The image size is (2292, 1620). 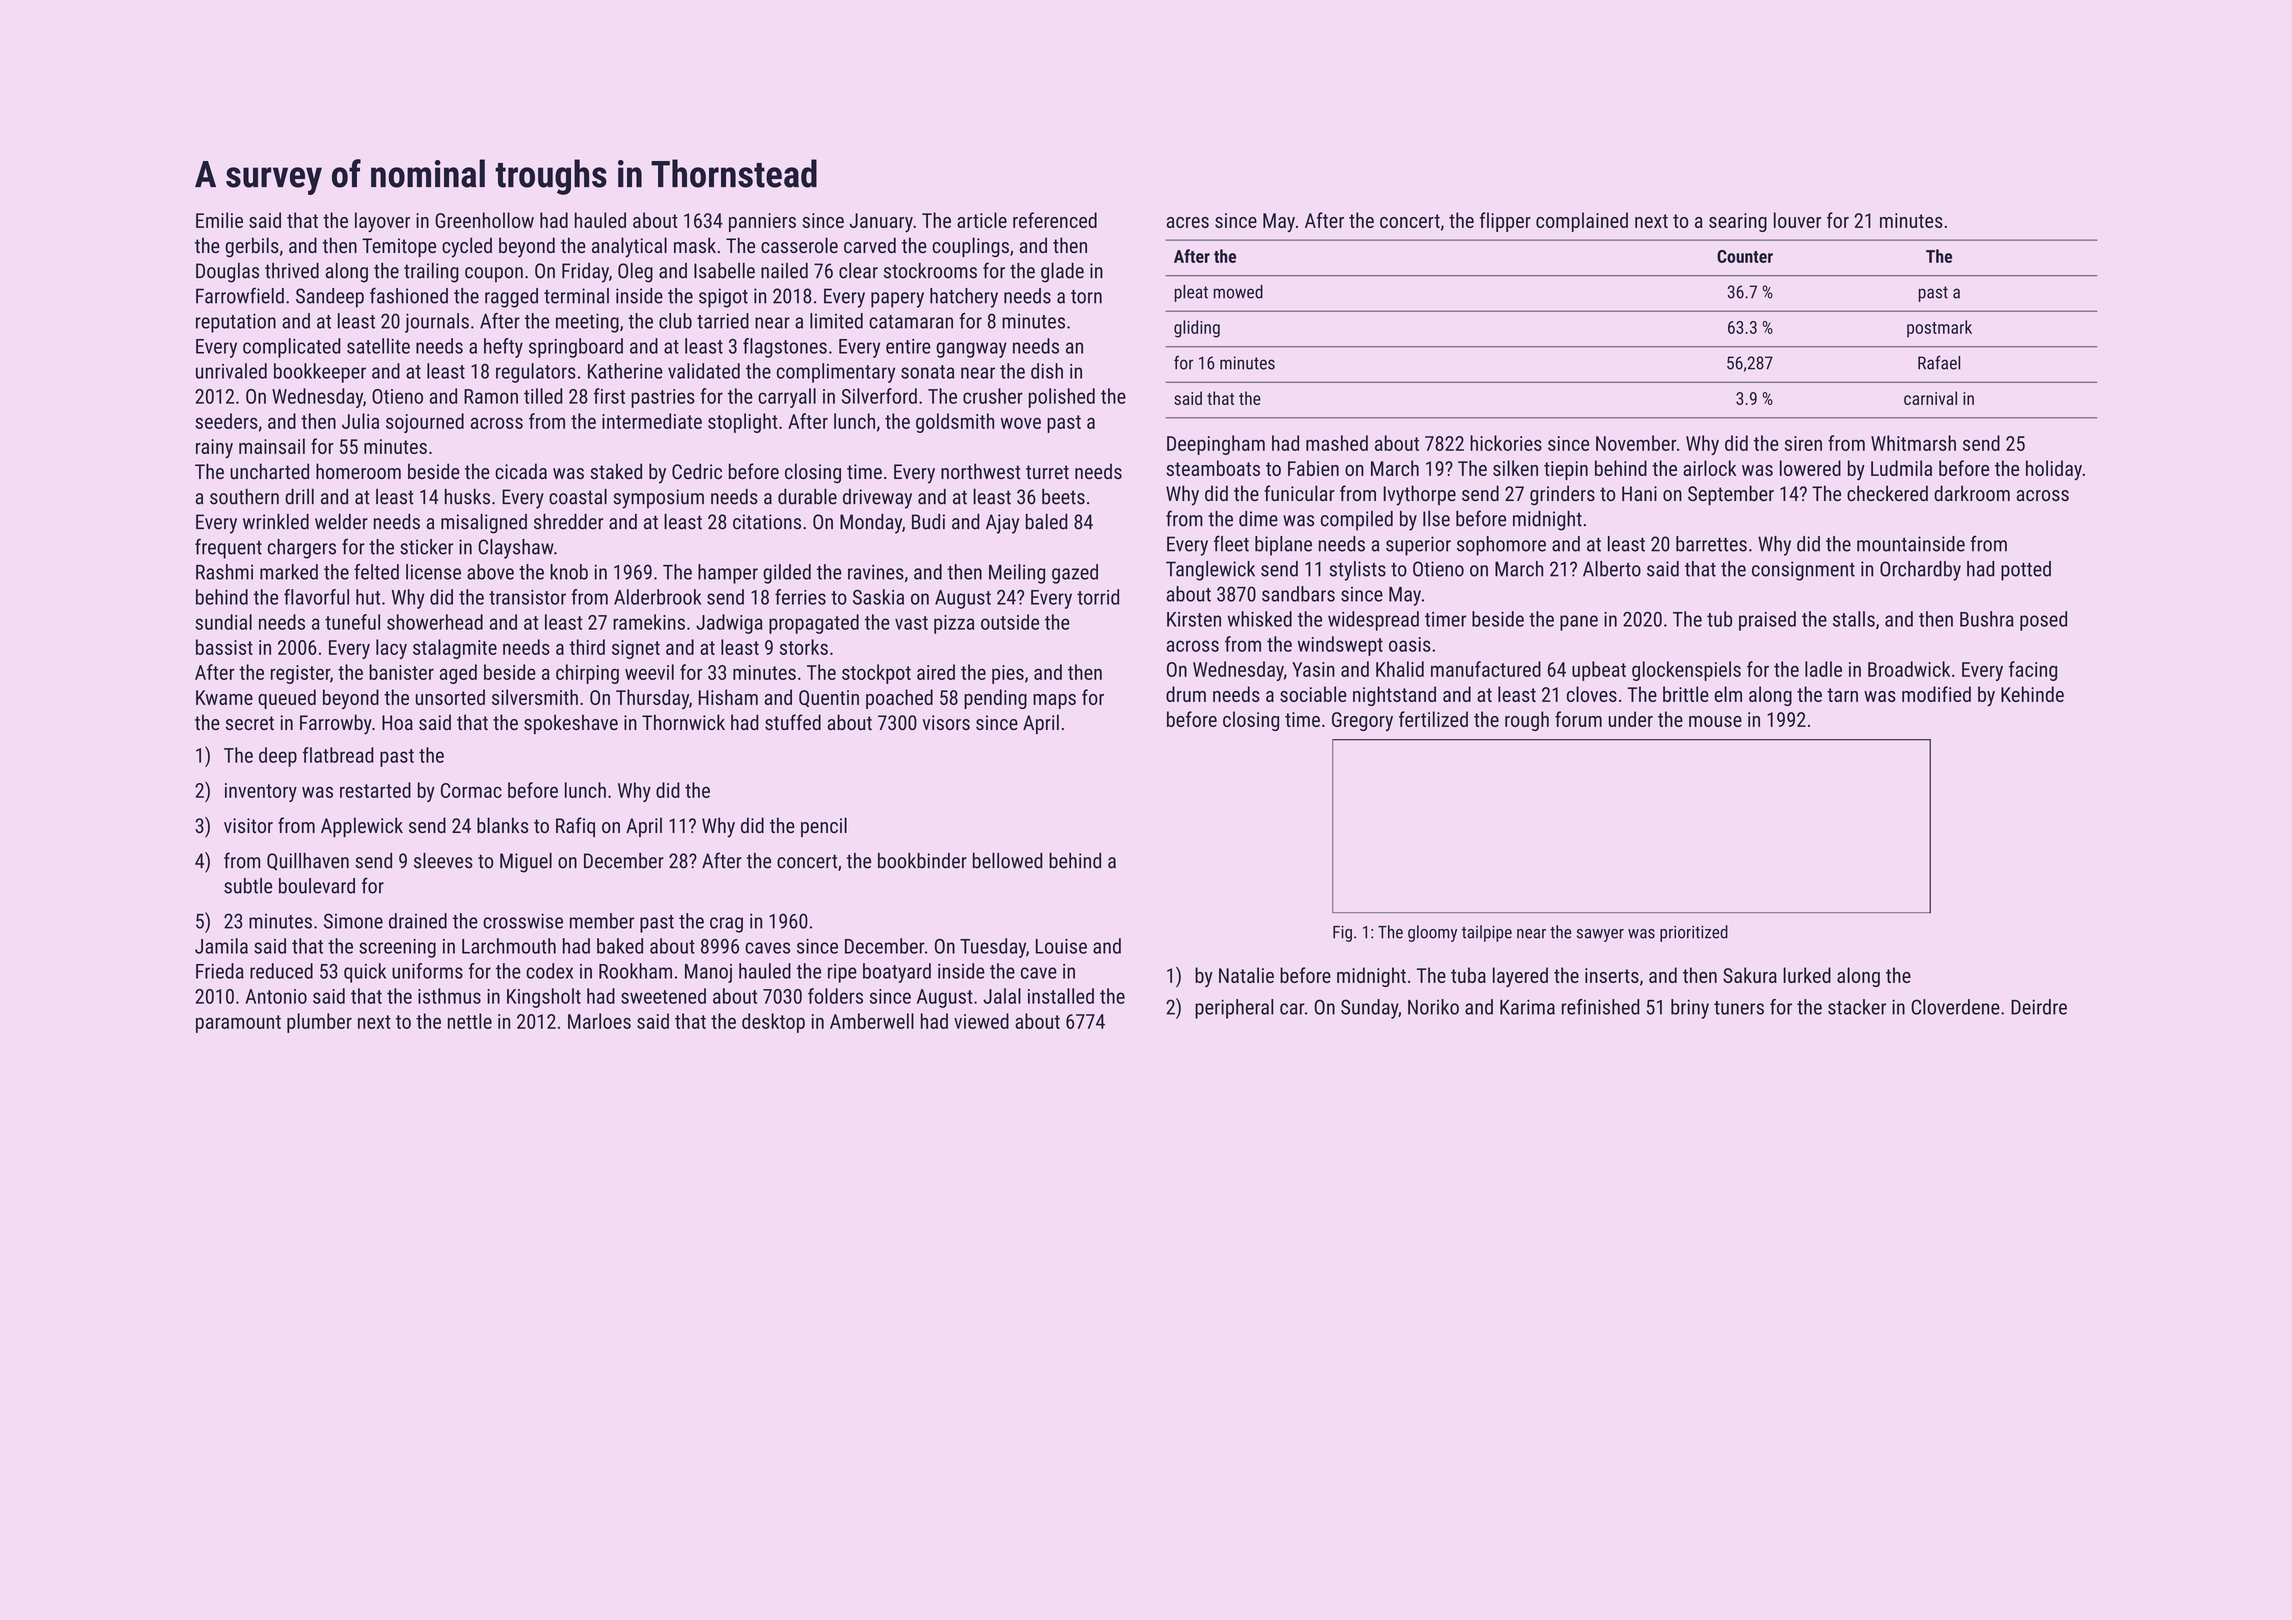 What do you see at coordinates (982, 220) in the document?
I see `article` at bounding box center [982, 220].
